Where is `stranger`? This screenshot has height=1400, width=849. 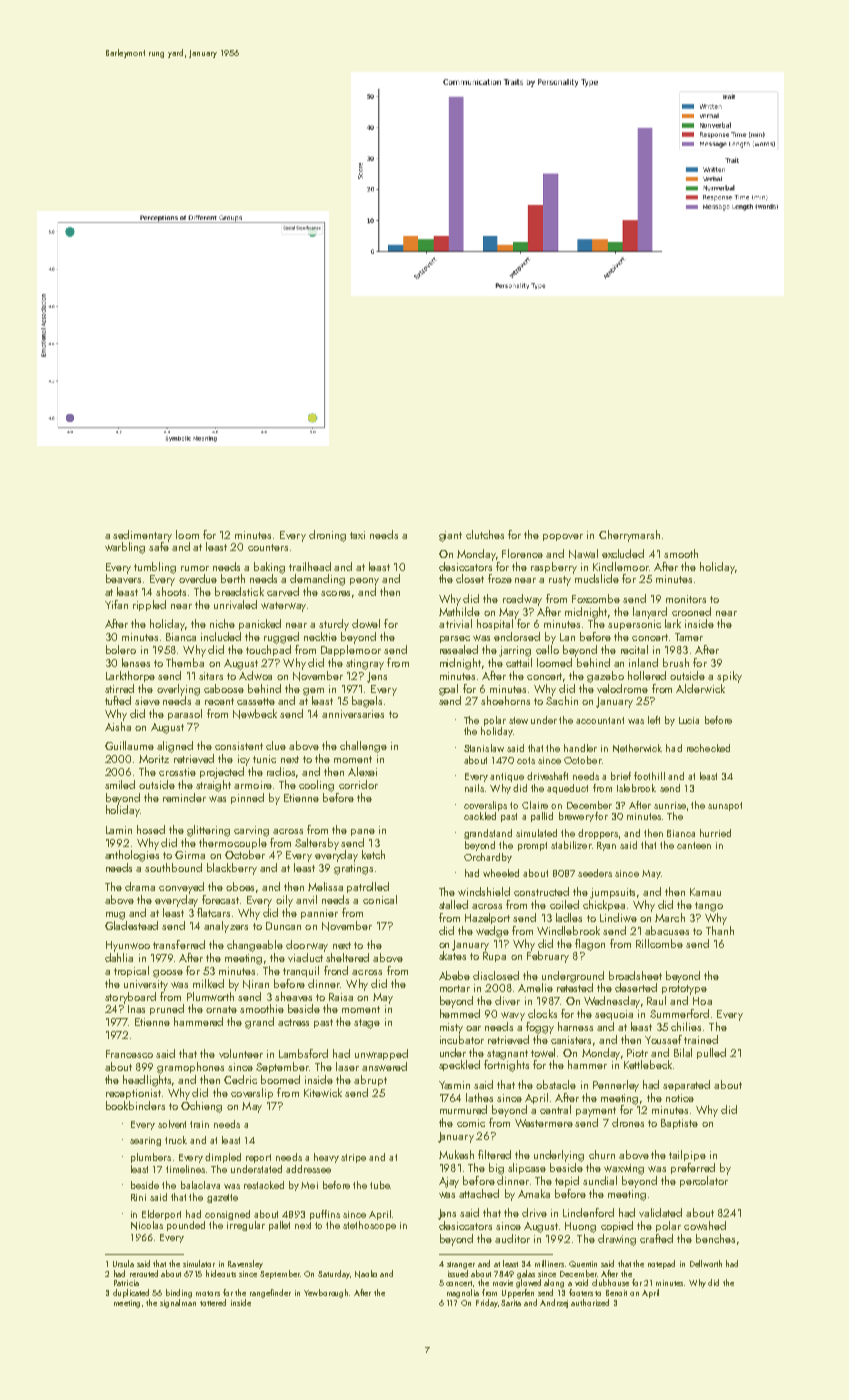 stranger is located at coordinates (461, 1265).
